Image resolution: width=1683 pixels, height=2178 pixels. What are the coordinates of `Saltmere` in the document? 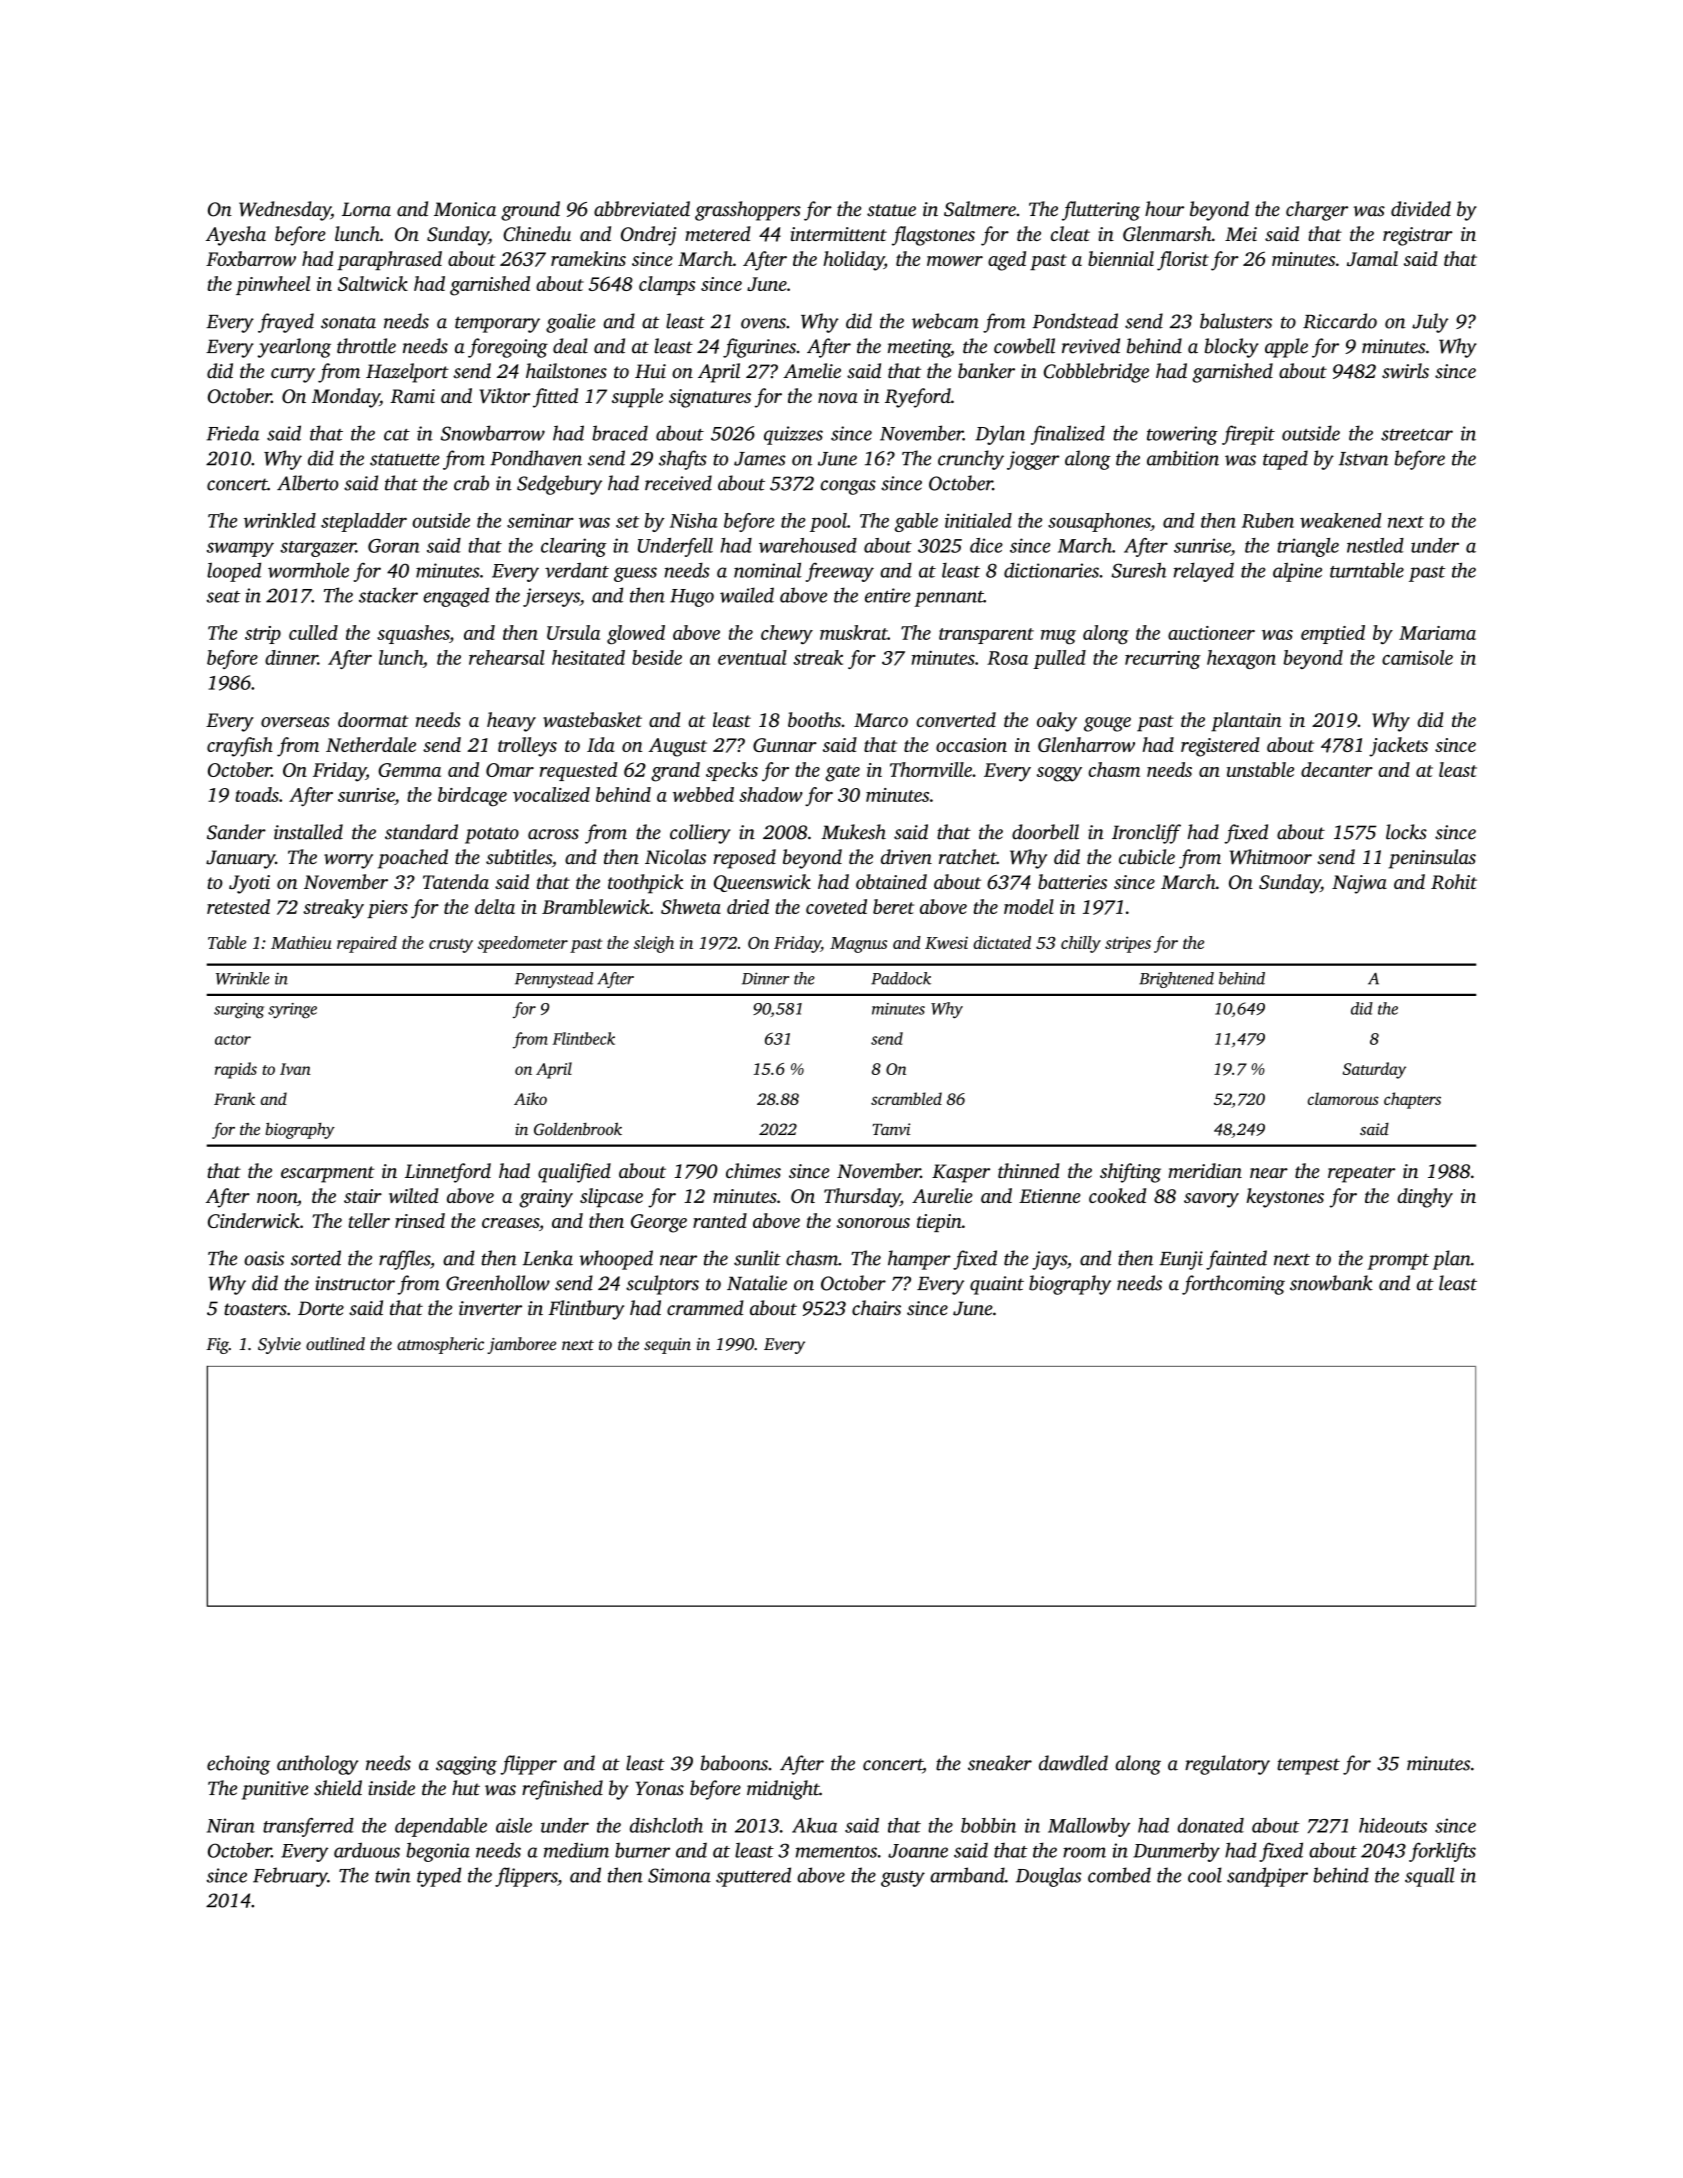 It's located at (980, 209).
